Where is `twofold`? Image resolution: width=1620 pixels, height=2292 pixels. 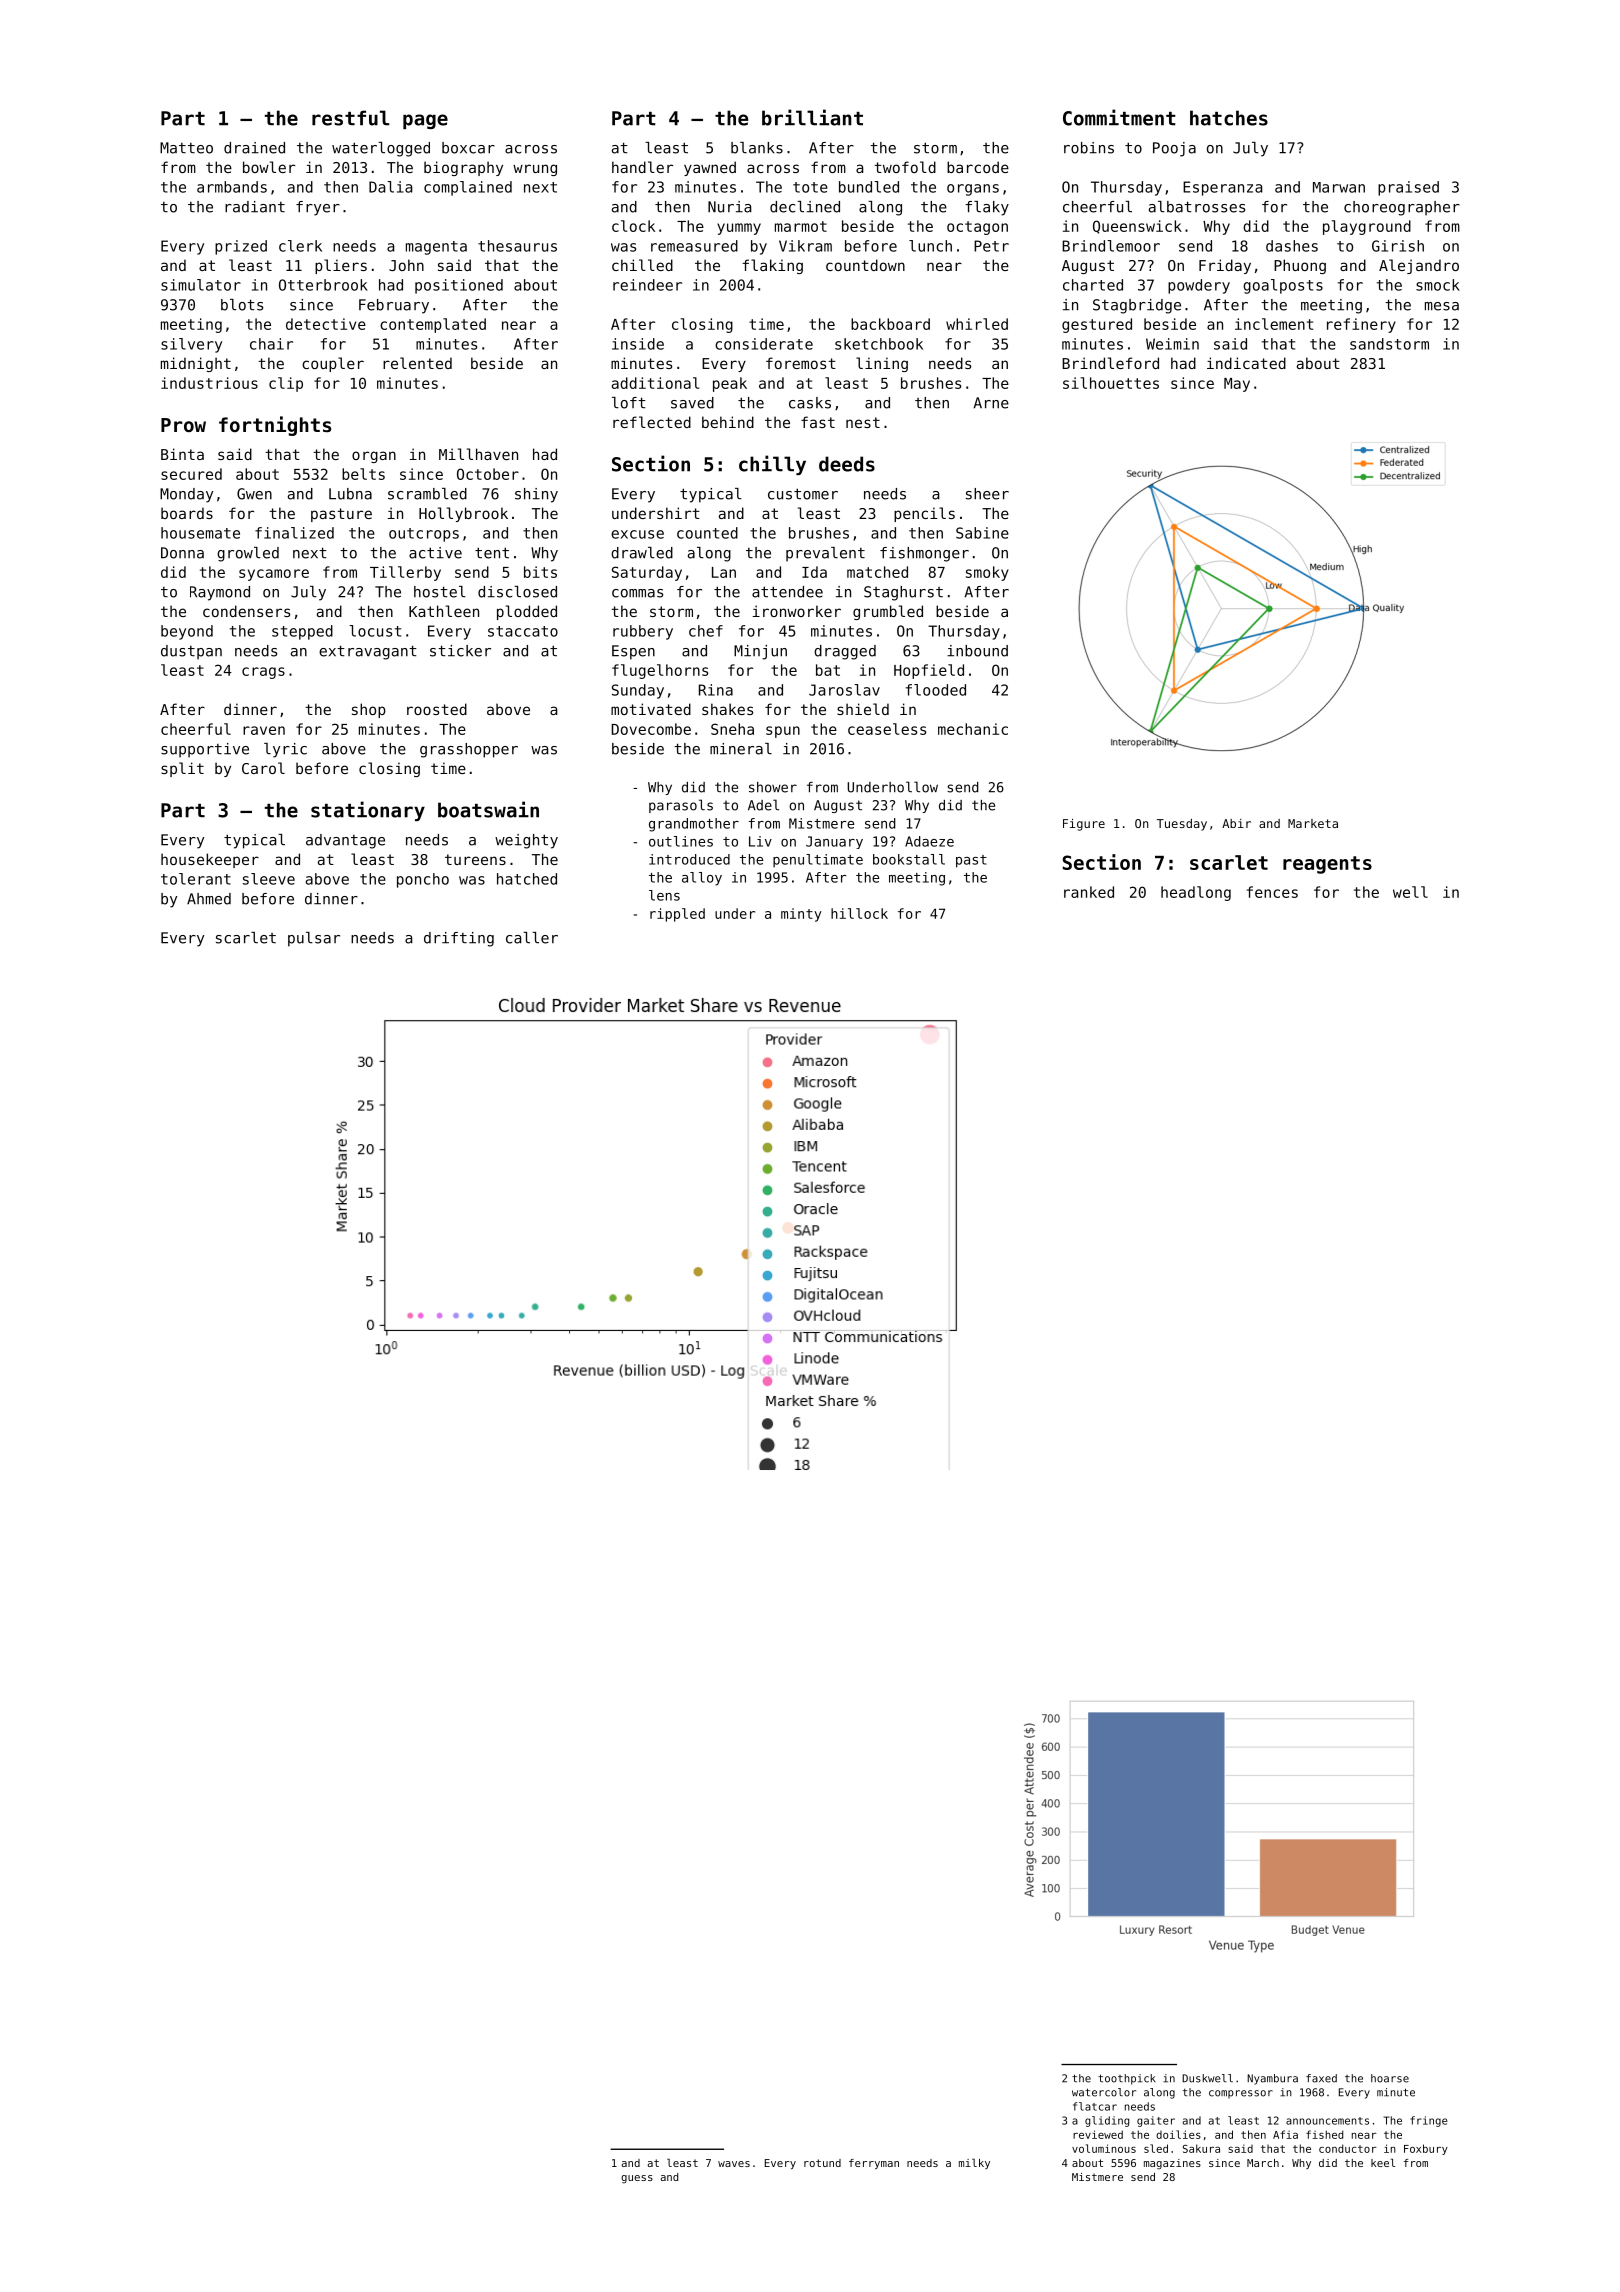
twofold is located at coordinates (905, 167).
